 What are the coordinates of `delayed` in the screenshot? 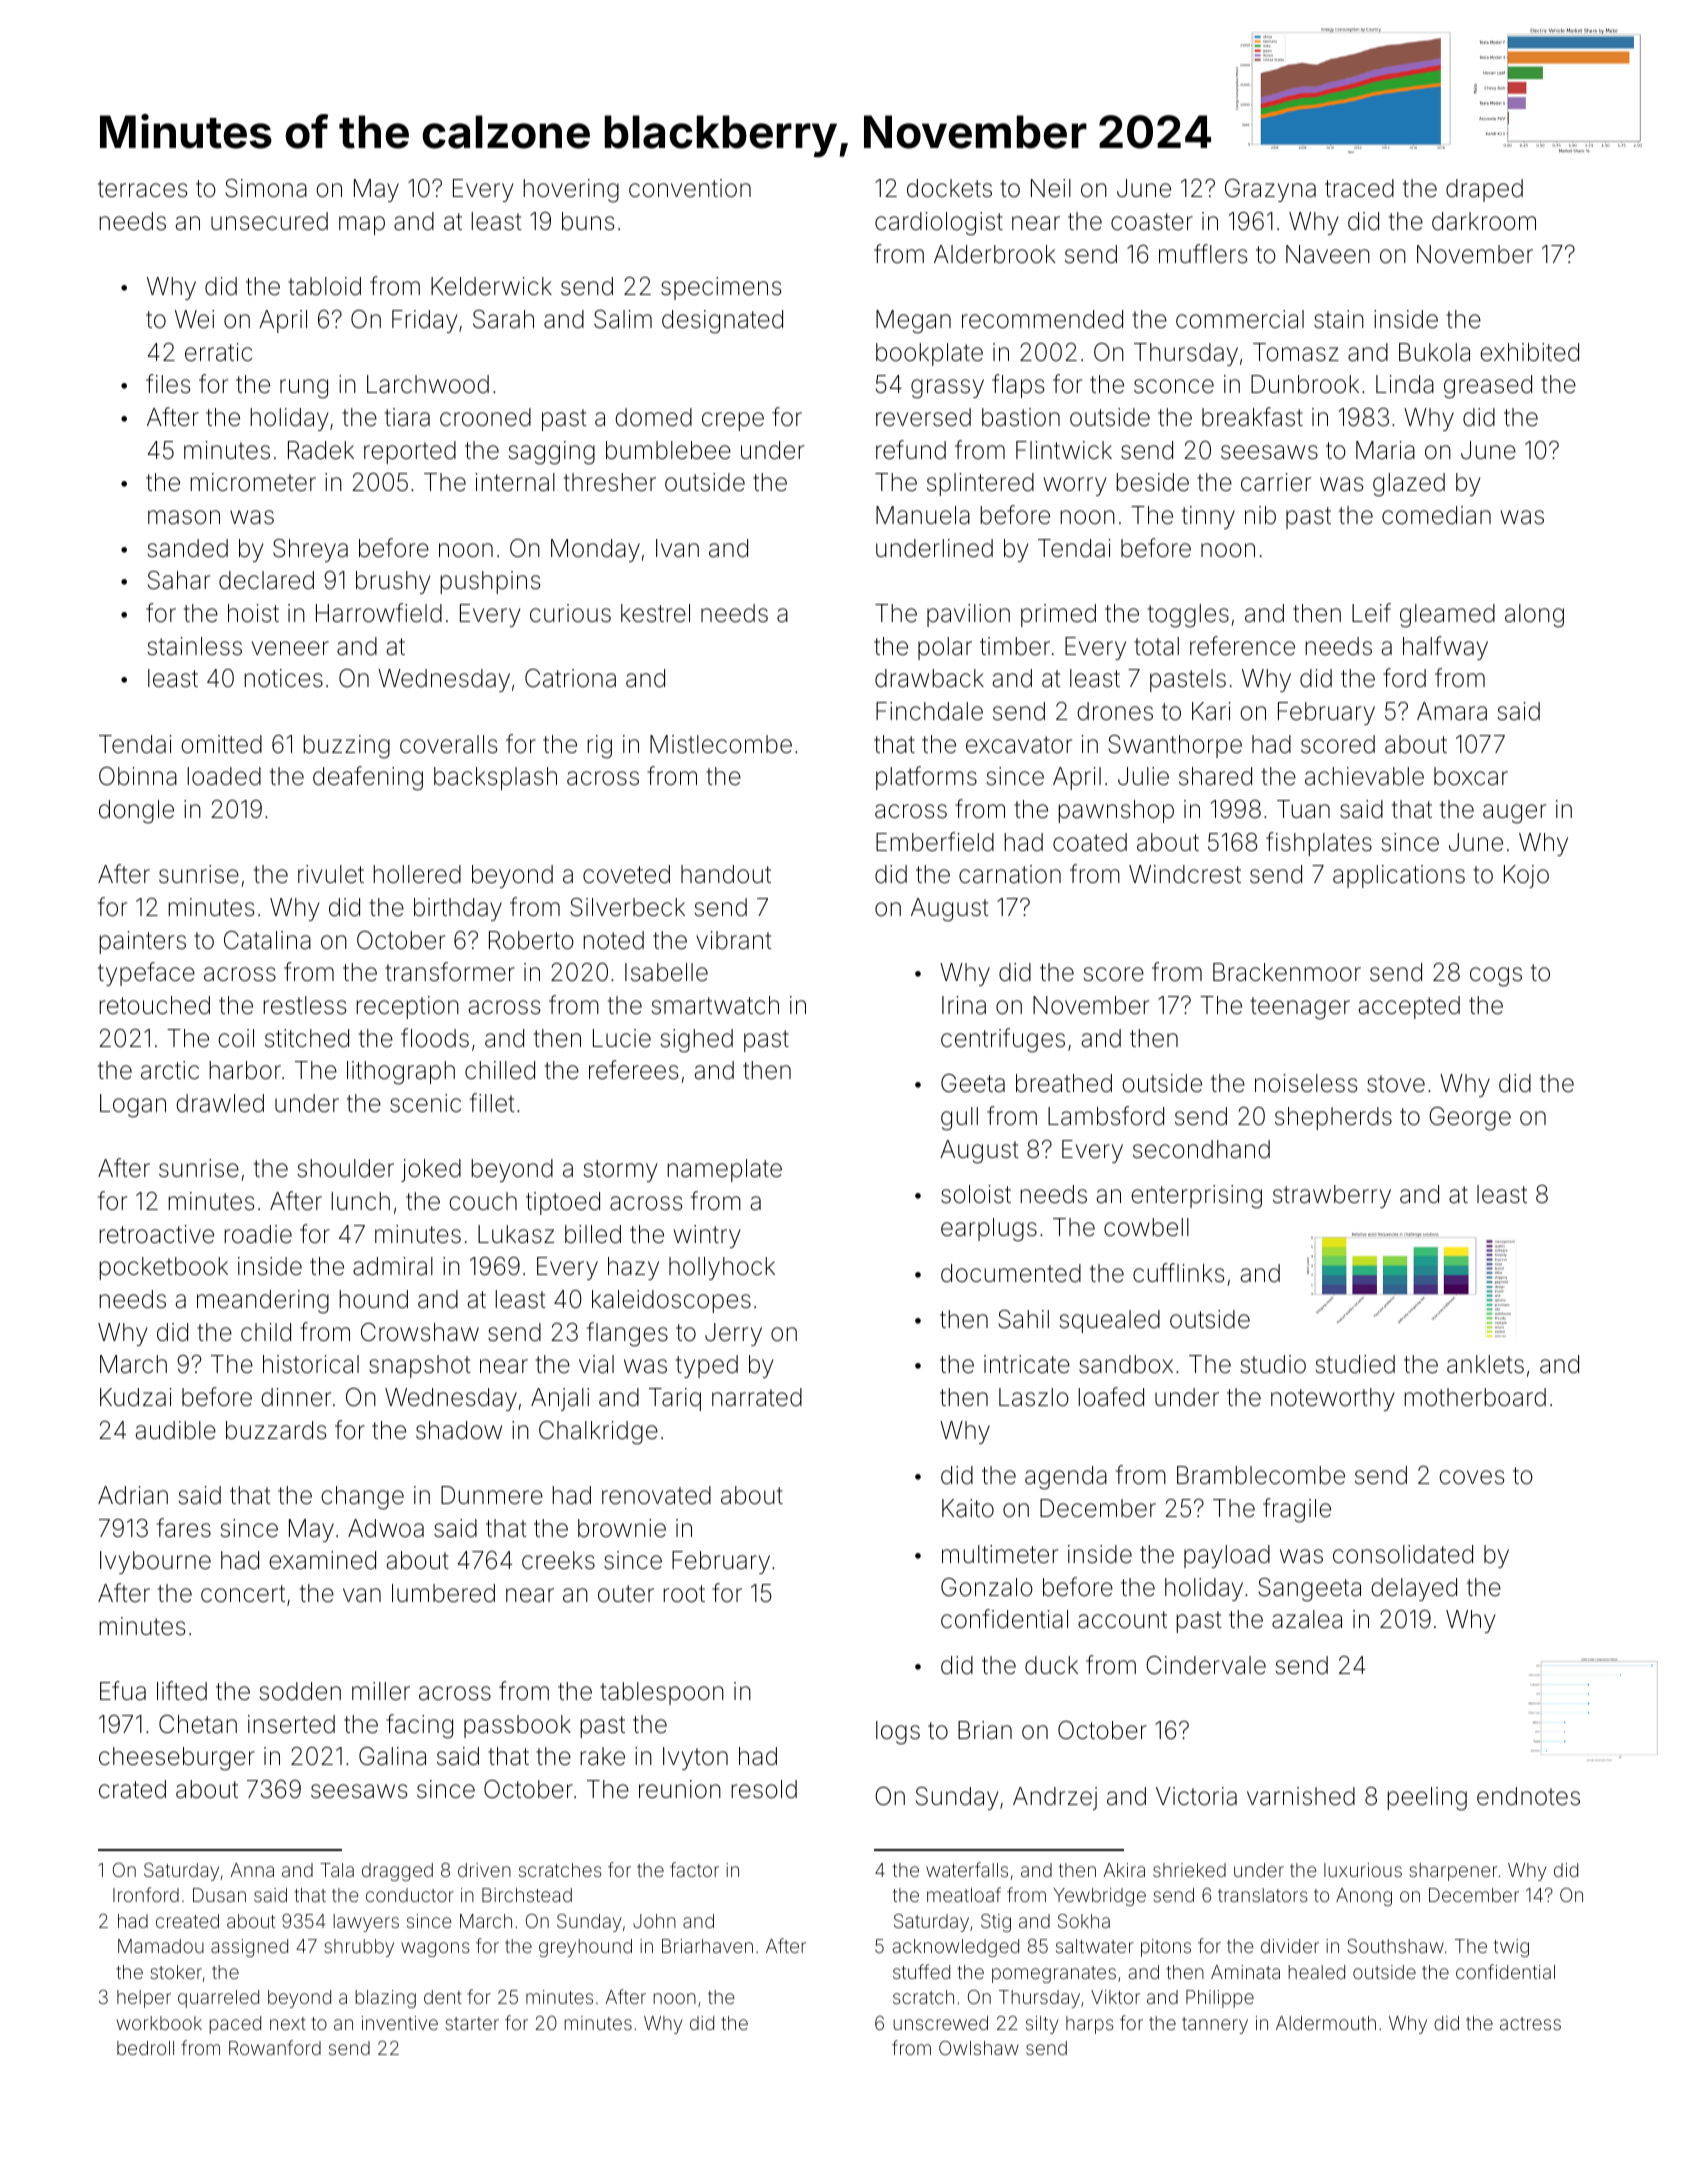 It's located at (1414, 1589).
